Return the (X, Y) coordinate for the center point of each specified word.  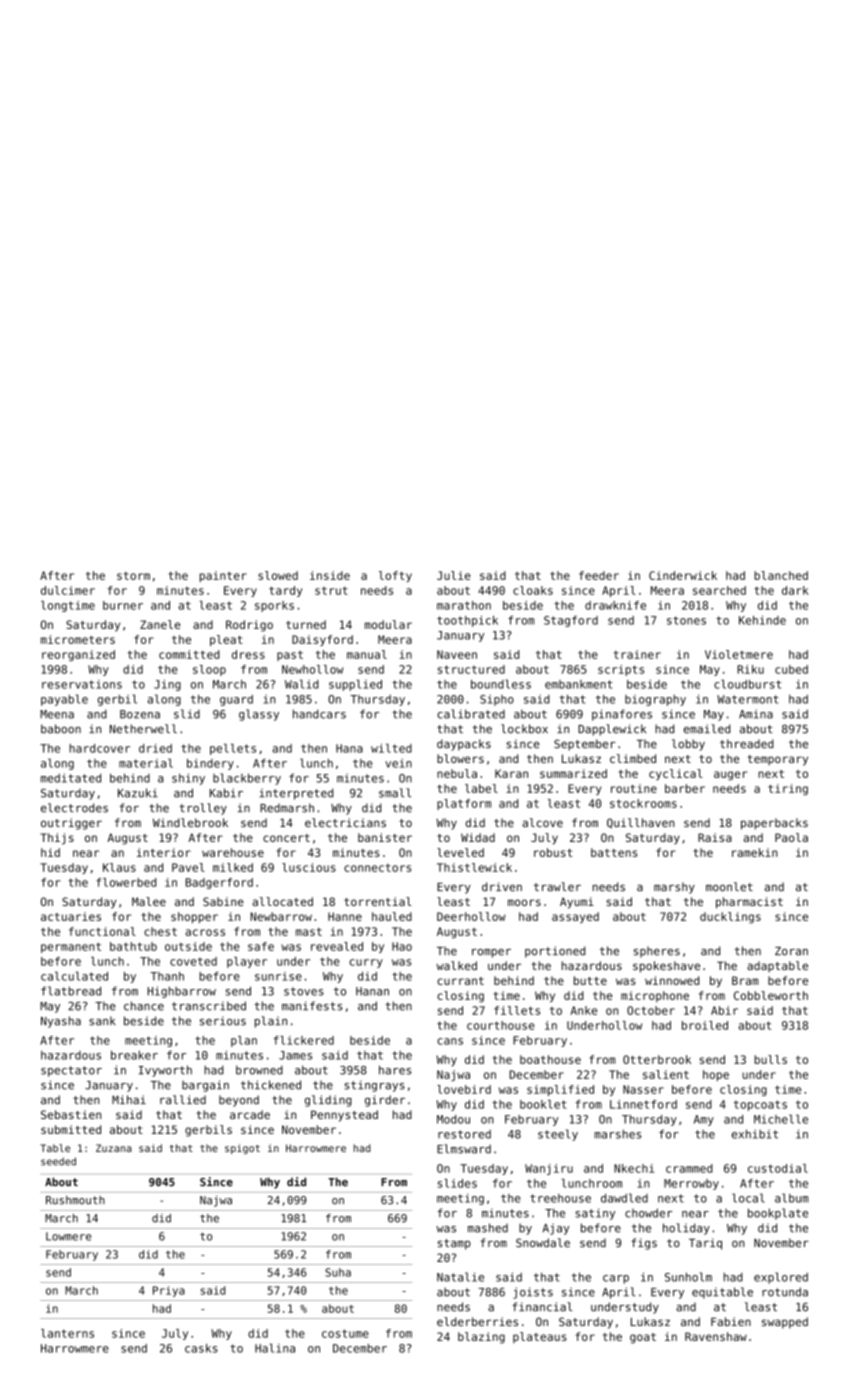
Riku (750, 669)
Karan (511, 773)
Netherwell (143, 729)
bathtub (133, 946)
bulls (771, 1059)
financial (542, 1307)
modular (388, 624)
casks (201, 1348)
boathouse (550, 1059)
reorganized (78, 655)
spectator (71, 1071)
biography (655, 700)
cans (450, 1041)
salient (666, 1074)
